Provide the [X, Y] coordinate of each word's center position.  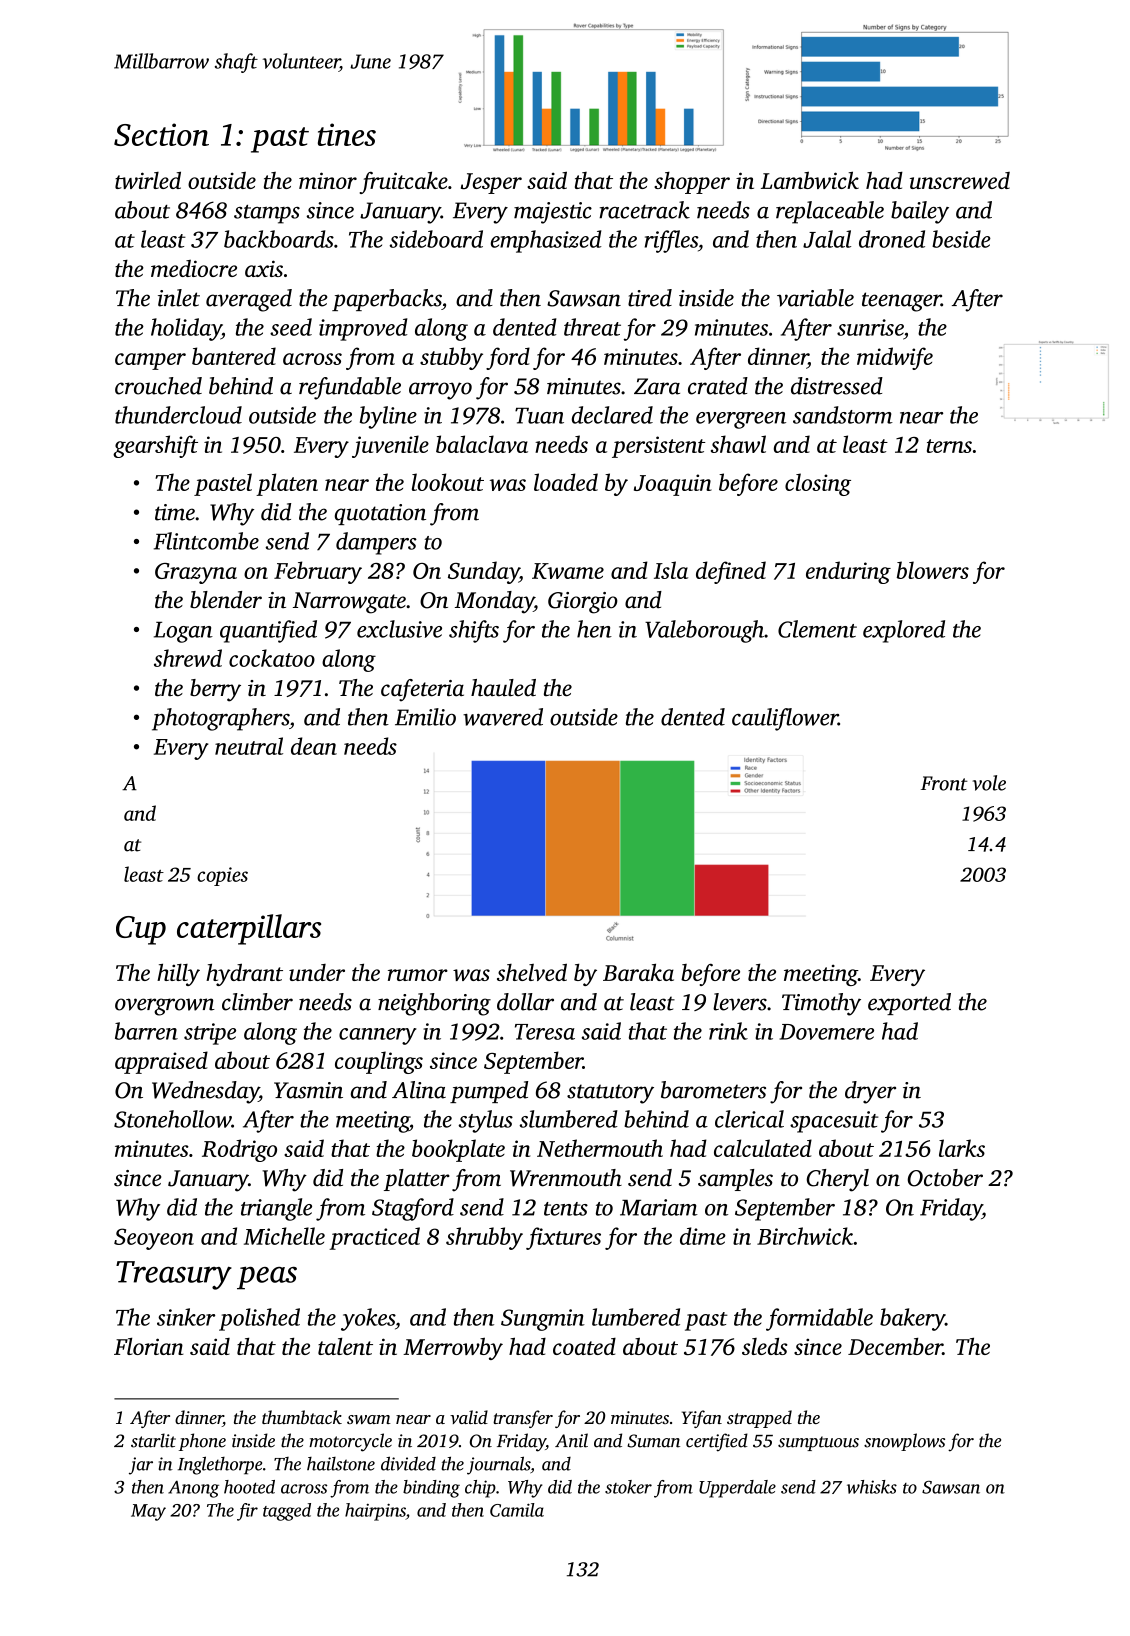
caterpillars [249, 929]
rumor [418, 975]
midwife [895, 358]
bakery [912, 1319]
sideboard [436, 239]
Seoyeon [154, 1239]
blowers [933, 570]
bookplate [458, 1150]
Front [944, 783]
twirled [148, 180]
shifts [474, 631]
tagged [287, 1512]
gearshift [155, 446]
